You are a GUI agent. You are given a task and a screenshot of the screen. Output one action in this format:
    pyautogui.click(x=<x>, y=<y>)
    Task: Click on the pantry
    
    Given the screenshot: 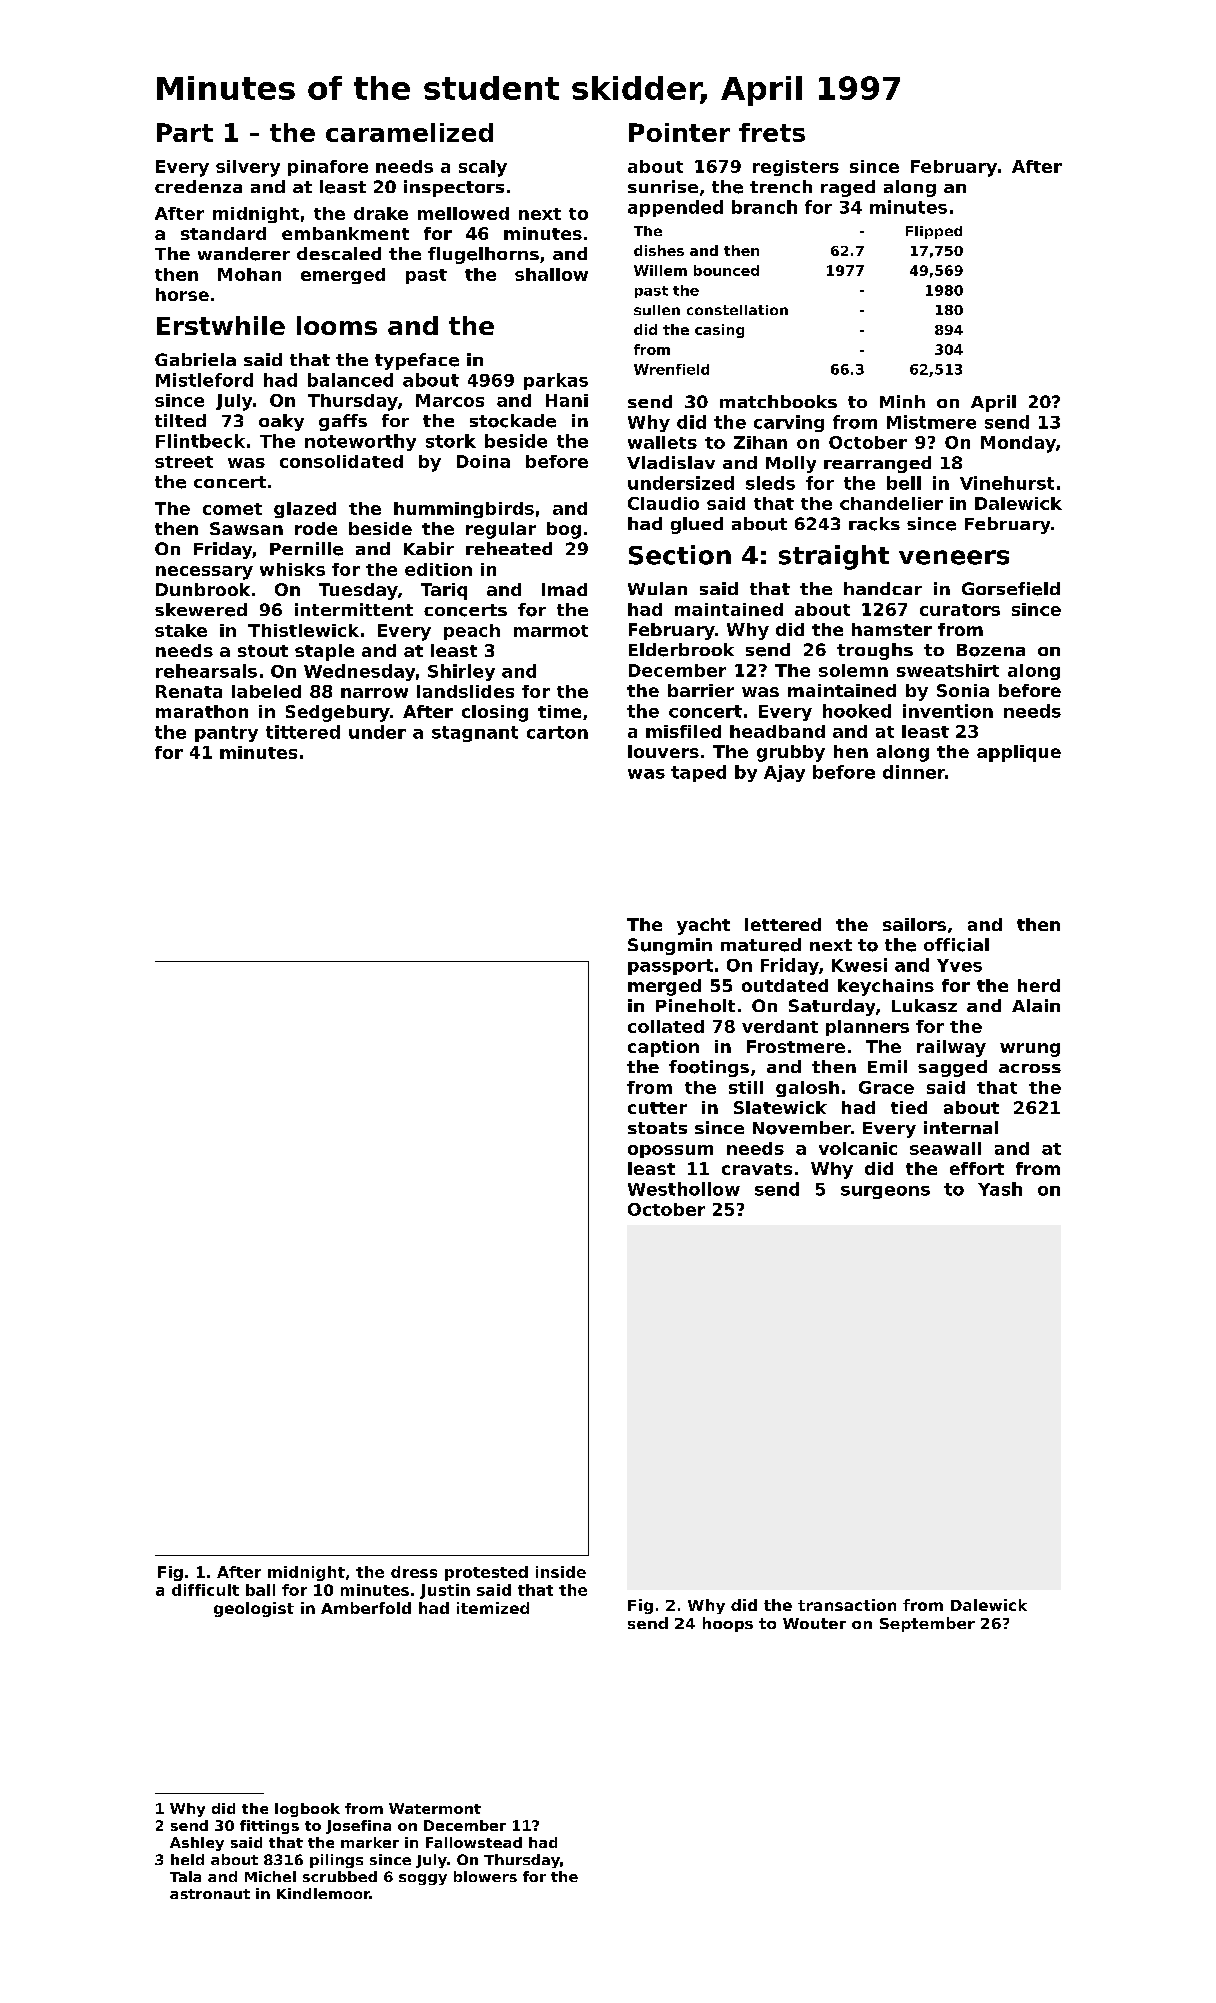 What is the action you would take?
    pyautogui.click(x=226, y=734)
